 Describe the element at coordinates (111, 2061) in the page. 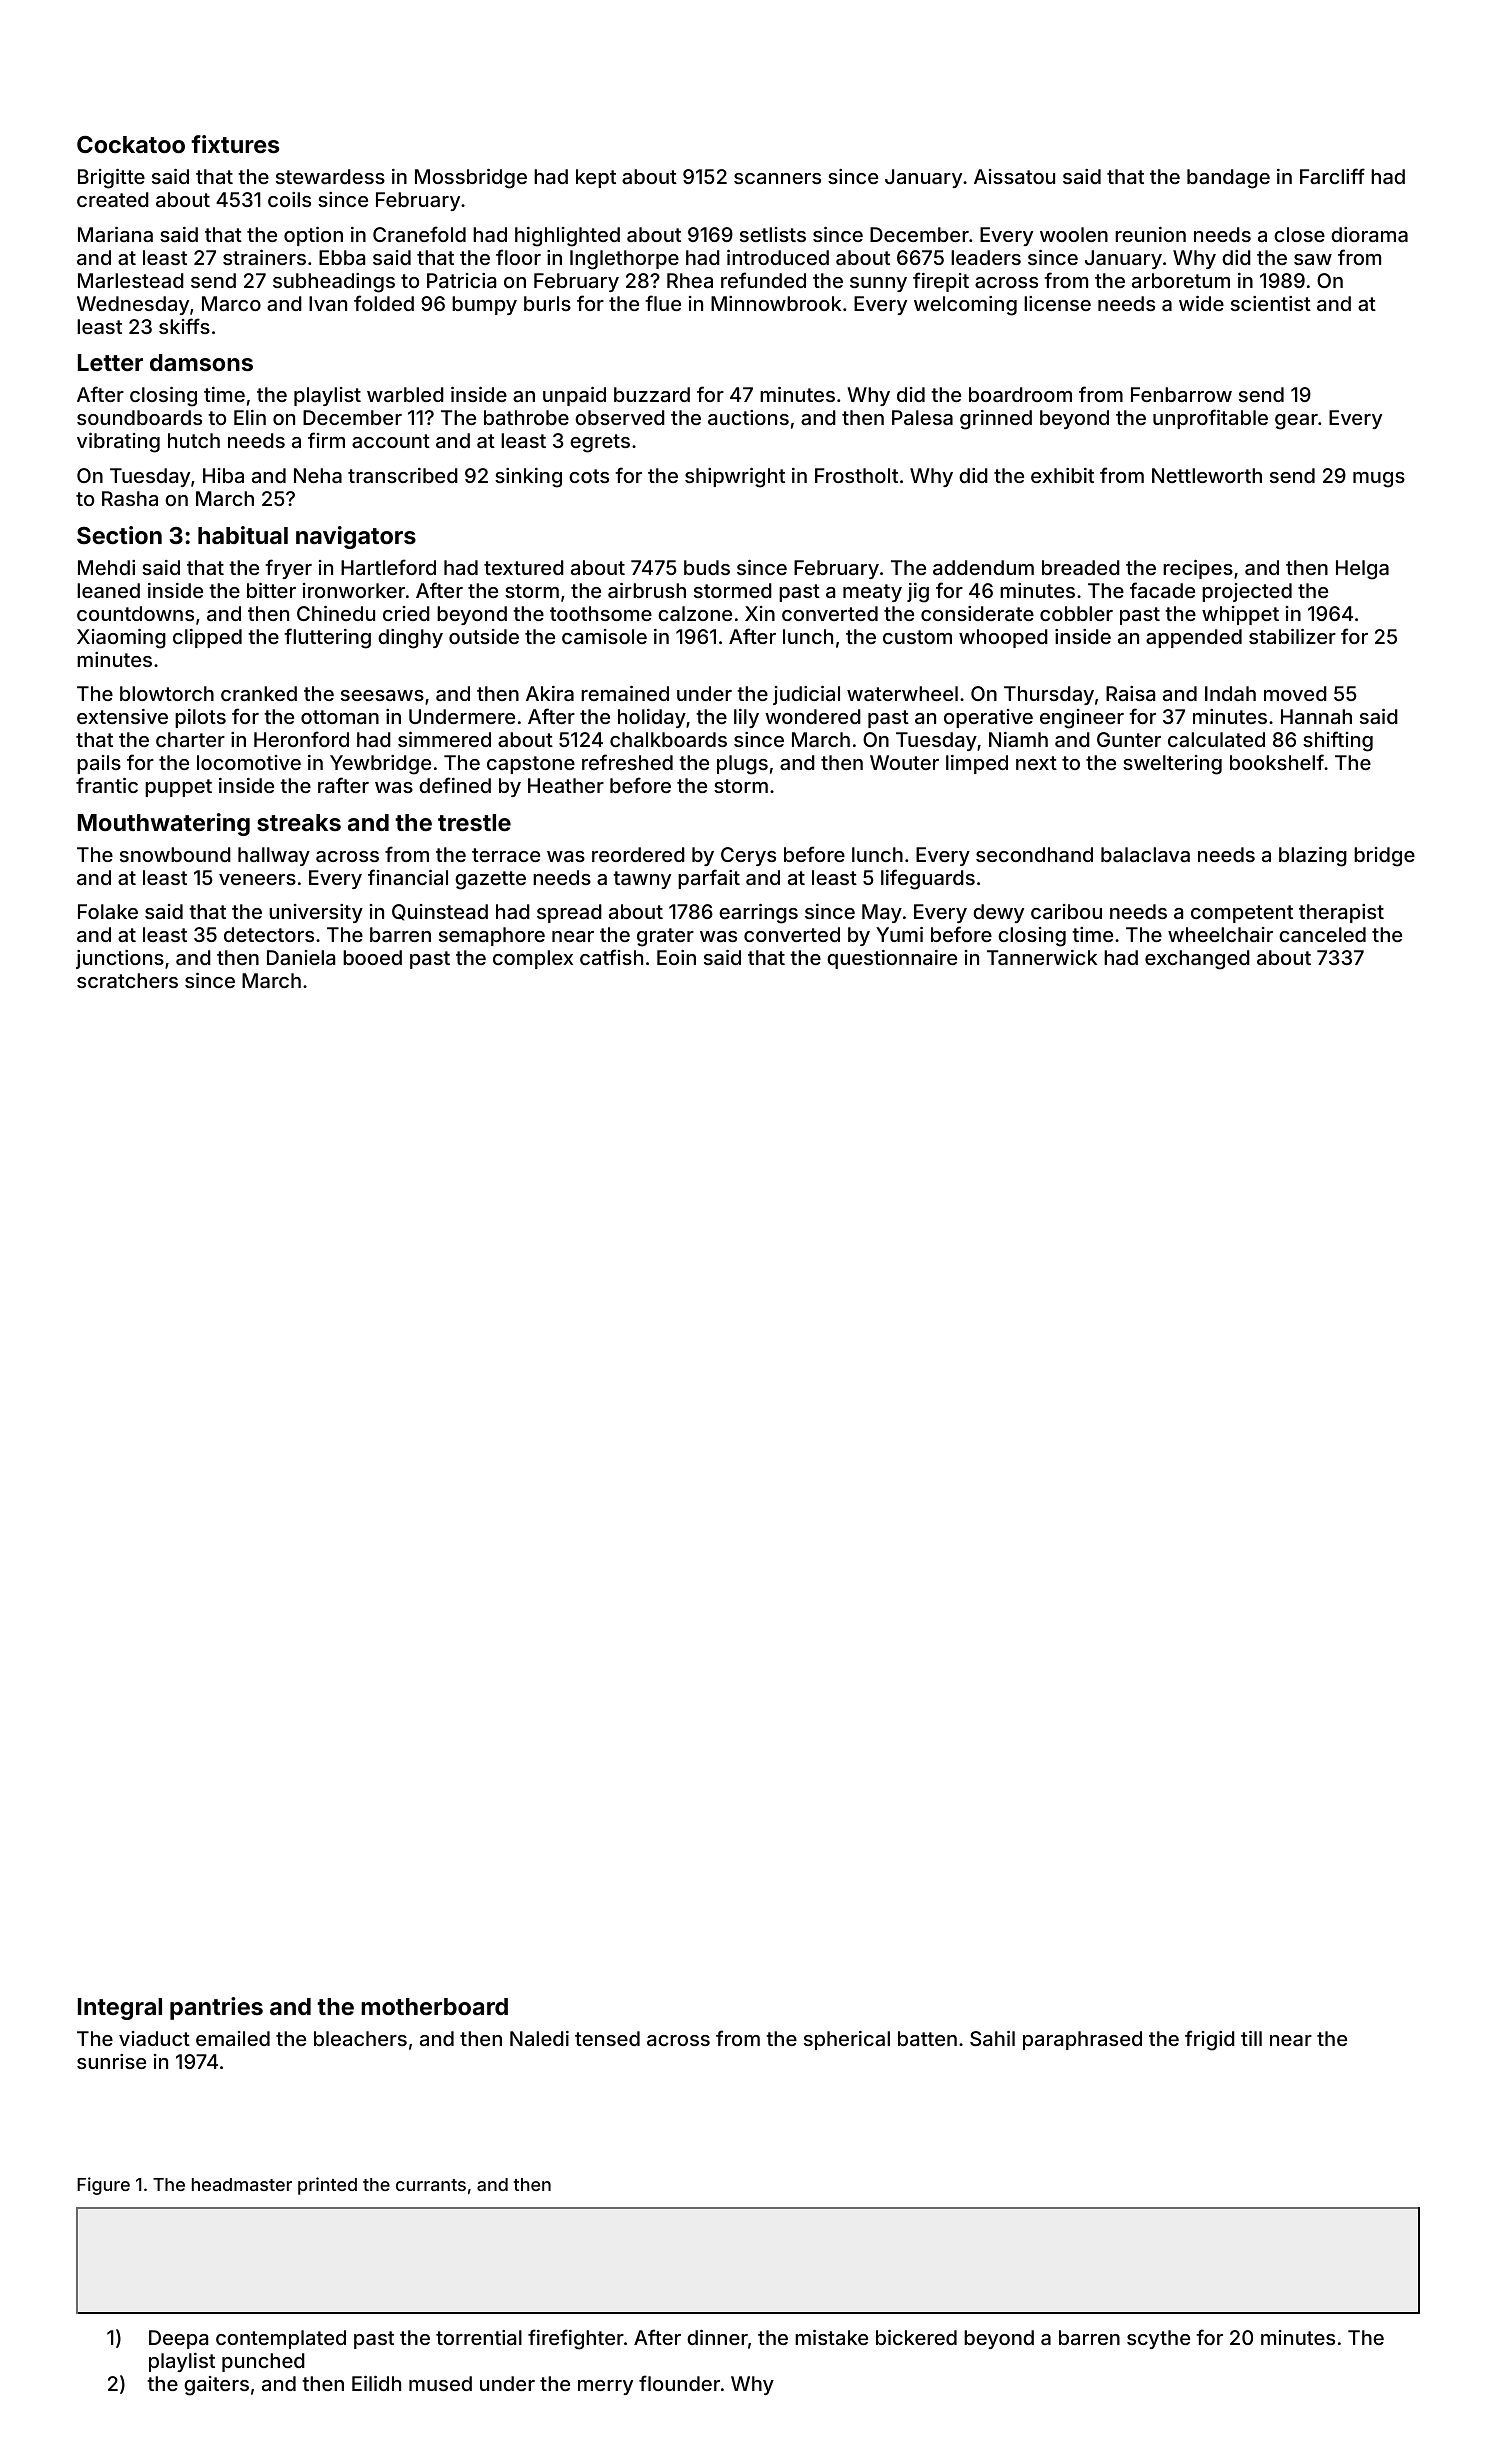

I see `sunrise` at that location.
